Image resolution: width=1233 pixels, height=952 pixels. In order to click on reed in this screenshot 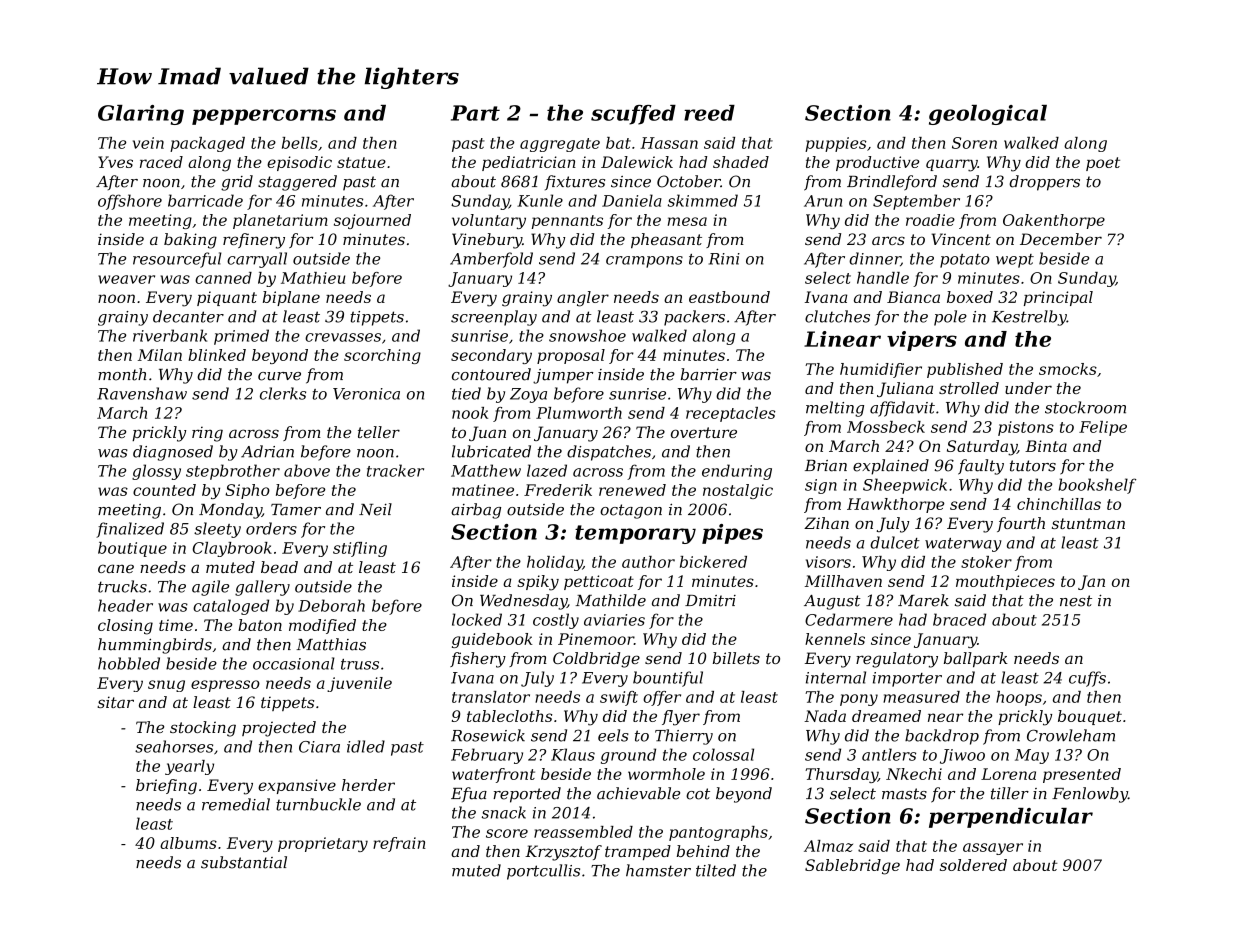, I will do `click(709, 113)`.
